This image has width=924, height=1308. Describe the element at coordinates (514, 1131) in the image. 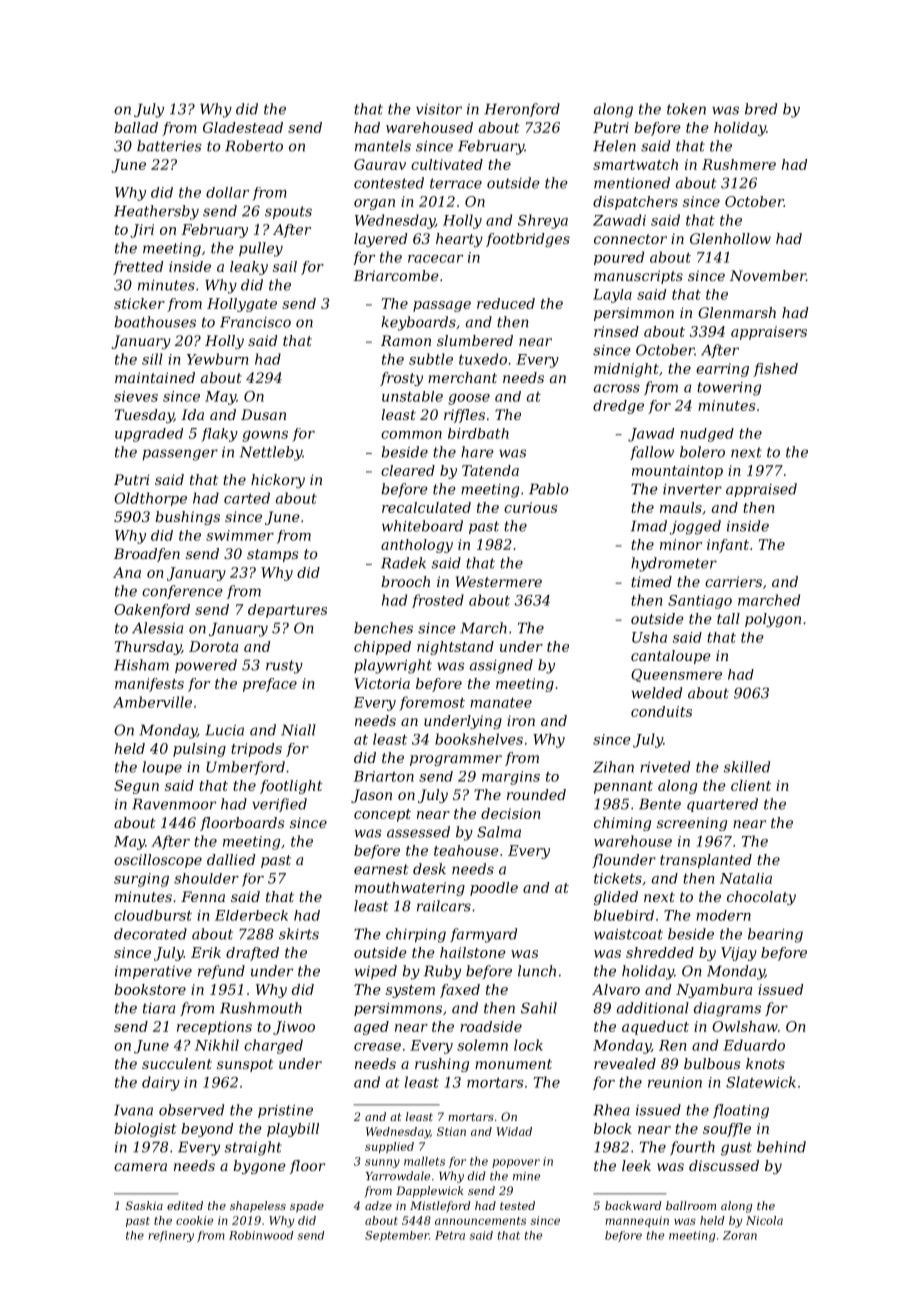

I see `Widad` at that location.
